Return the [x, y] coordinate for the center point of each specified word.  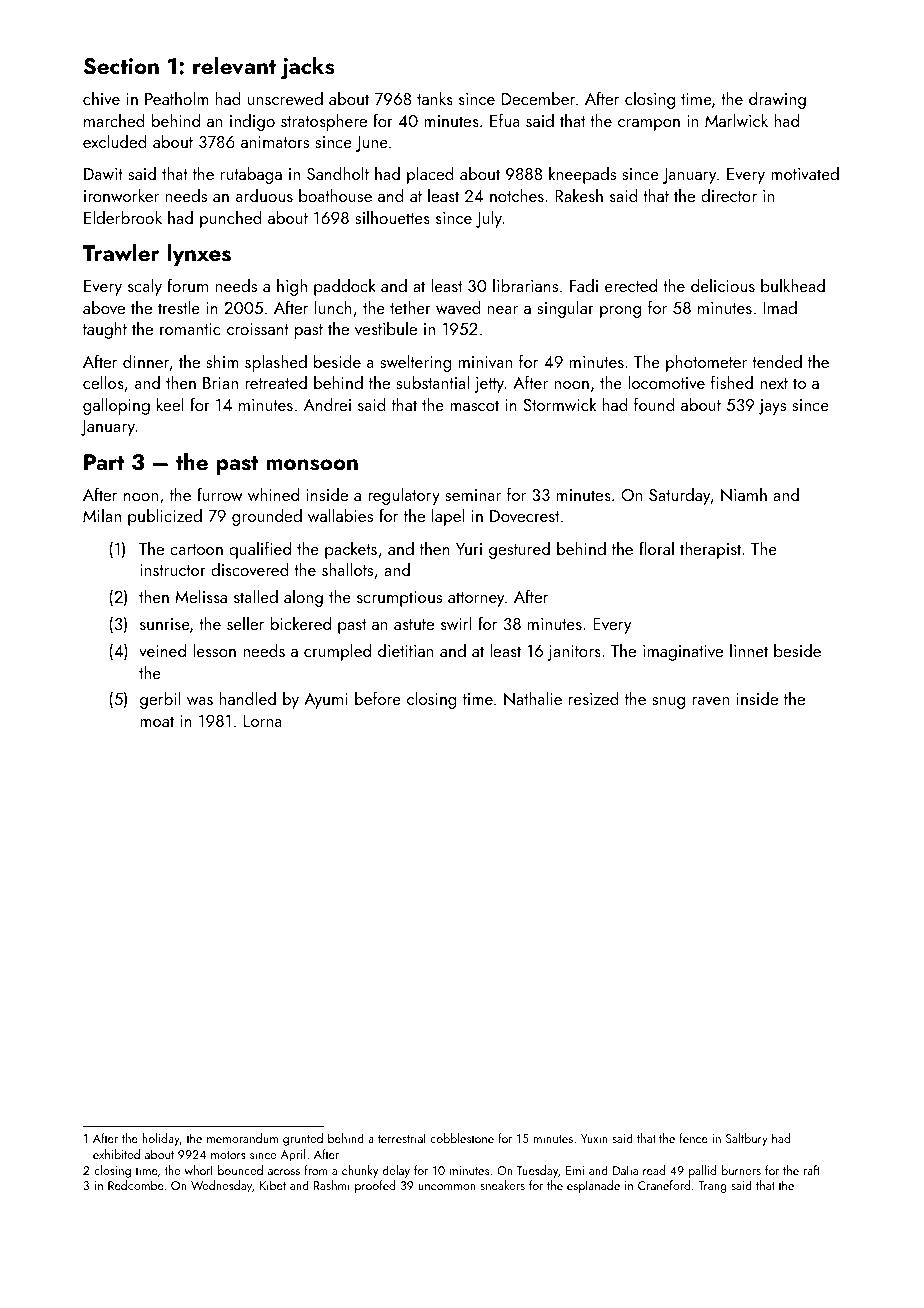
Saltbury [747, 1139]
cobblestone [462, 1138]
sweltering [416, 363]
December [539, 98]
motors [228, 1155]
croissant [258, 329]
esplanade [593, 1186]
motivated [805, 173]
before [378, 698]
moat [157, 721]
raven [710, 701]
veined [162, 650]
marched [114, 120]
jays [772, 407]
